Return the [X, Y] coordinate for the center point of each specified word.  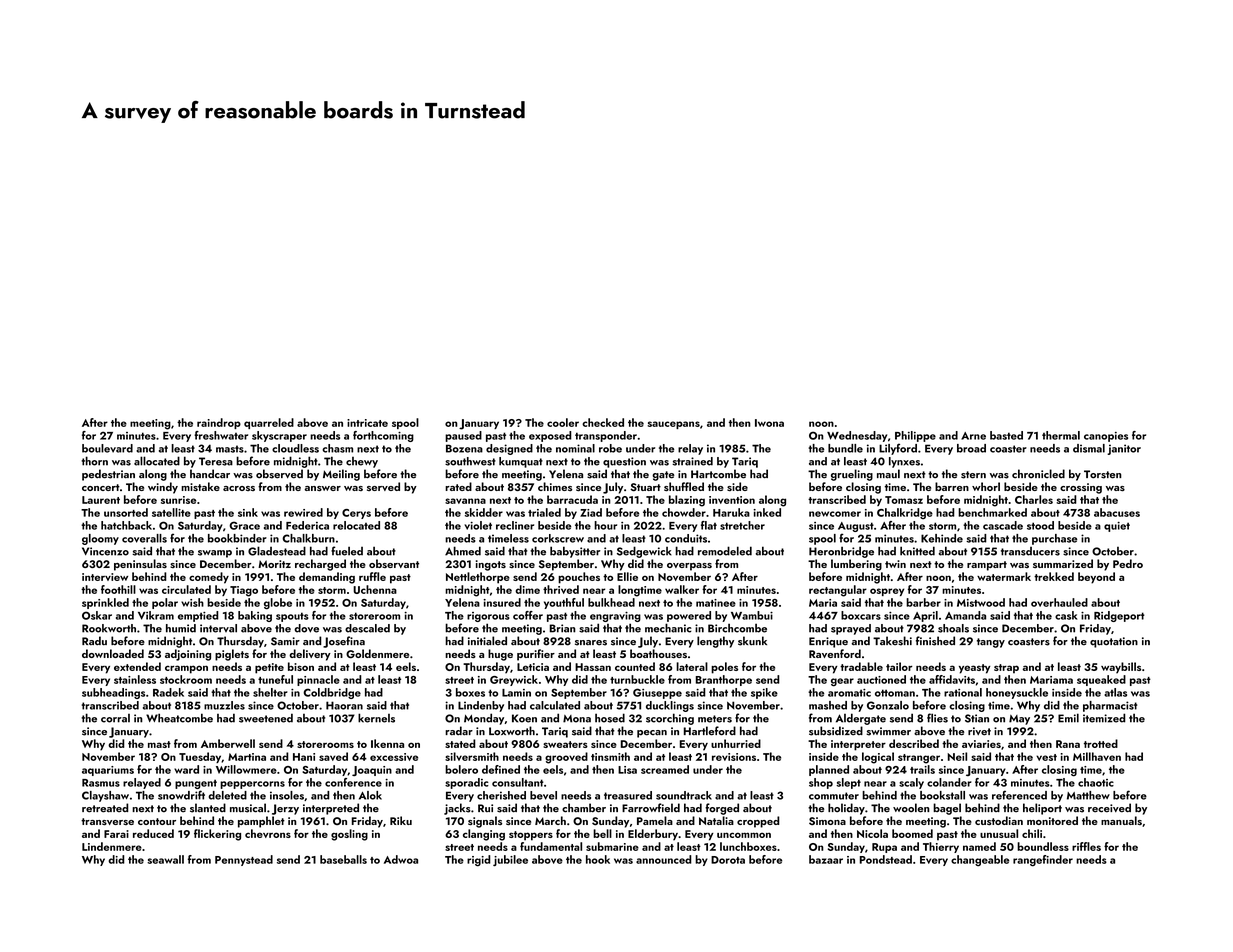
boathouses [658, 653]
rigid [479, 861]
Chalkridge [905, 513]
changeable [980, 861]
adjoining [188, 655]
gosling [349, 835]
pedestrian [108, 475]
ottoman [895, 693]
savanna [465, 501]
